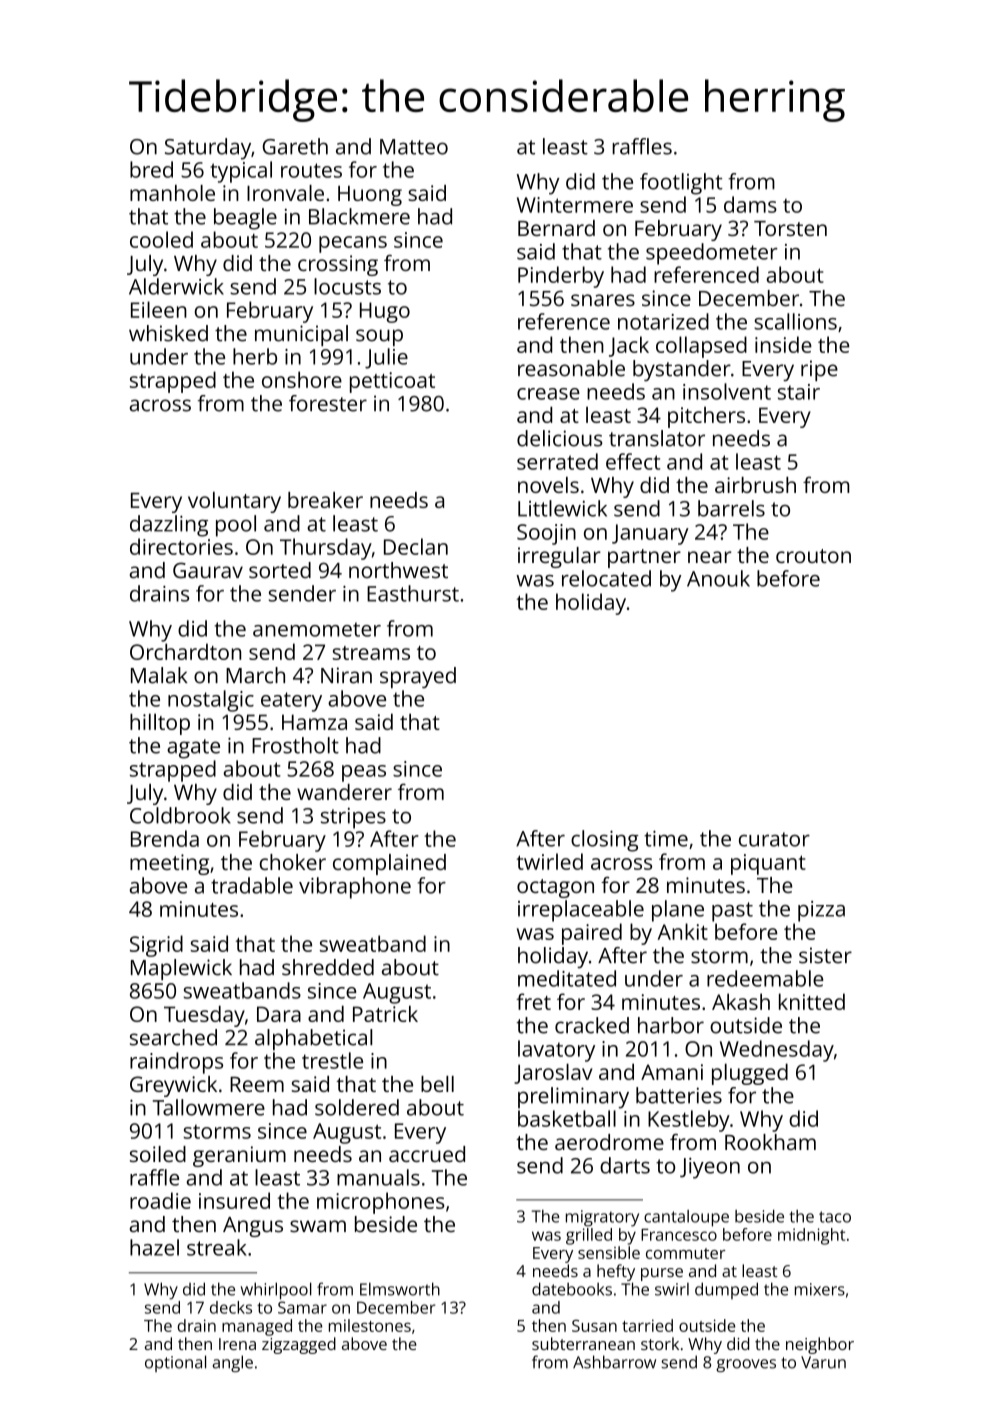  Describe the element at coordinates (400, 1289) in the screenshot. I see `Elmsworth` at that location.
